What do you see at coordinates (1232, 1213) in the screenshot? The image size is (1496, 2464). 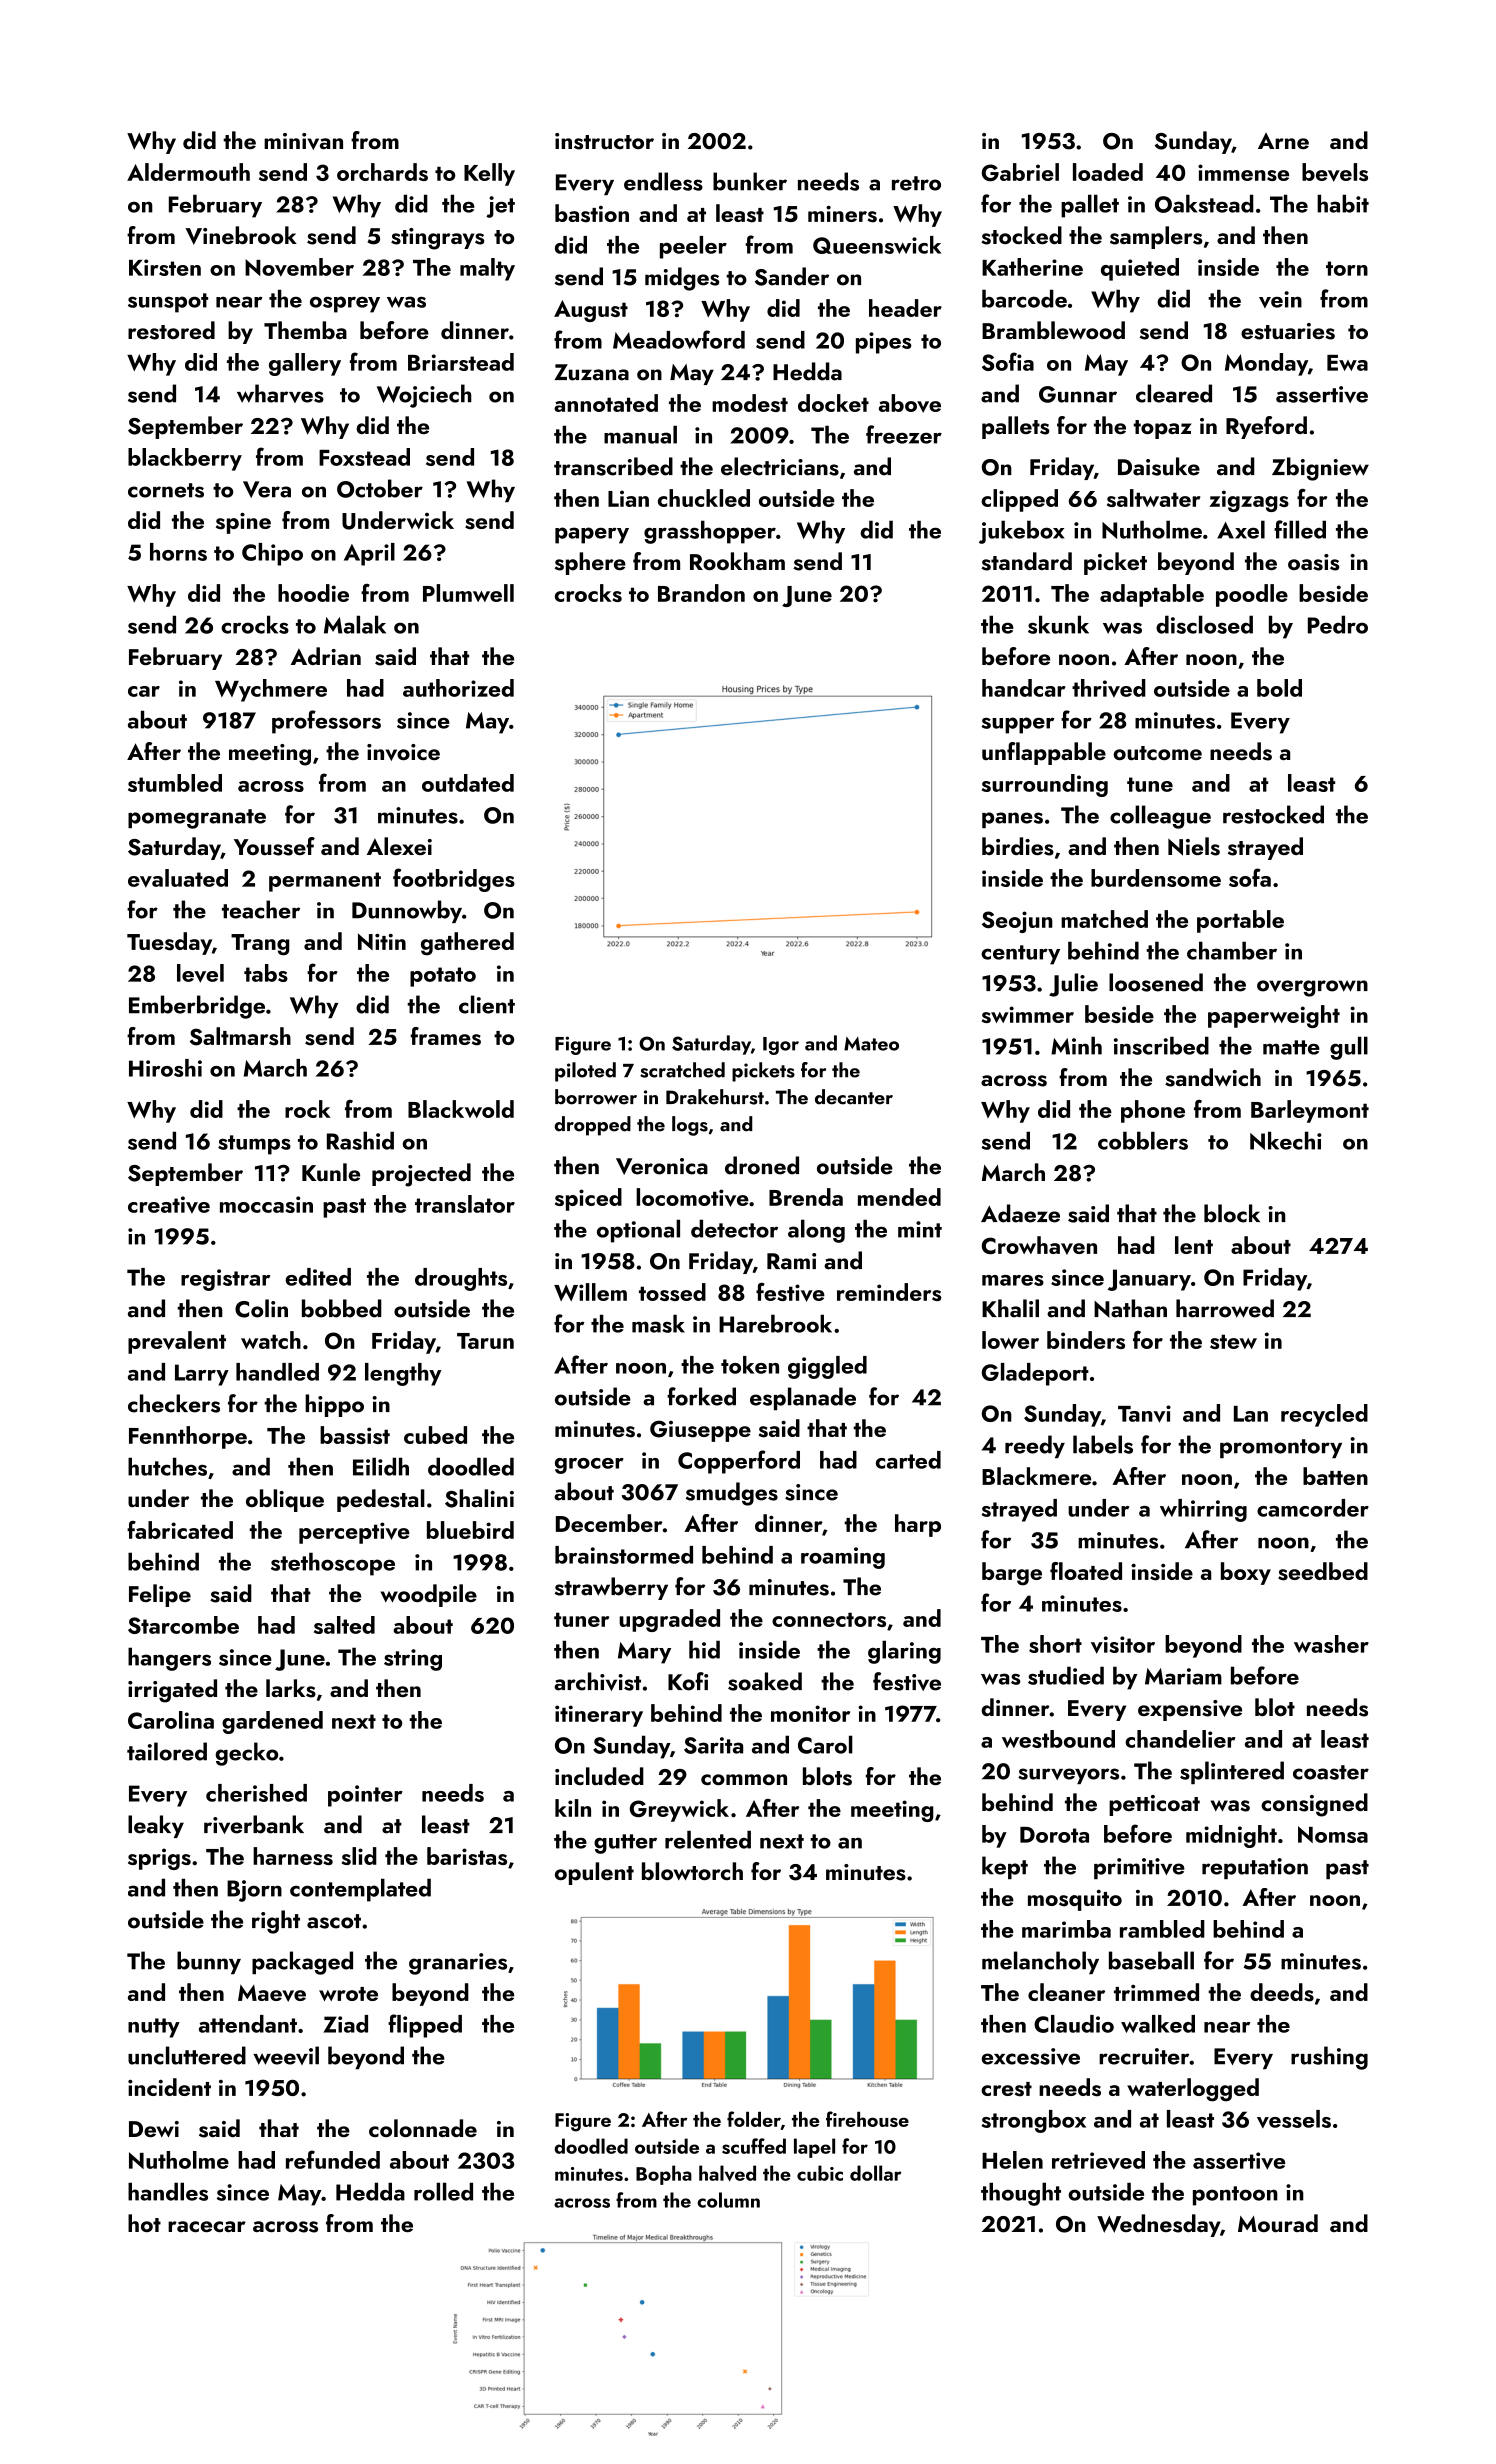 I see `block` at bounding box center [1232, 1213].
